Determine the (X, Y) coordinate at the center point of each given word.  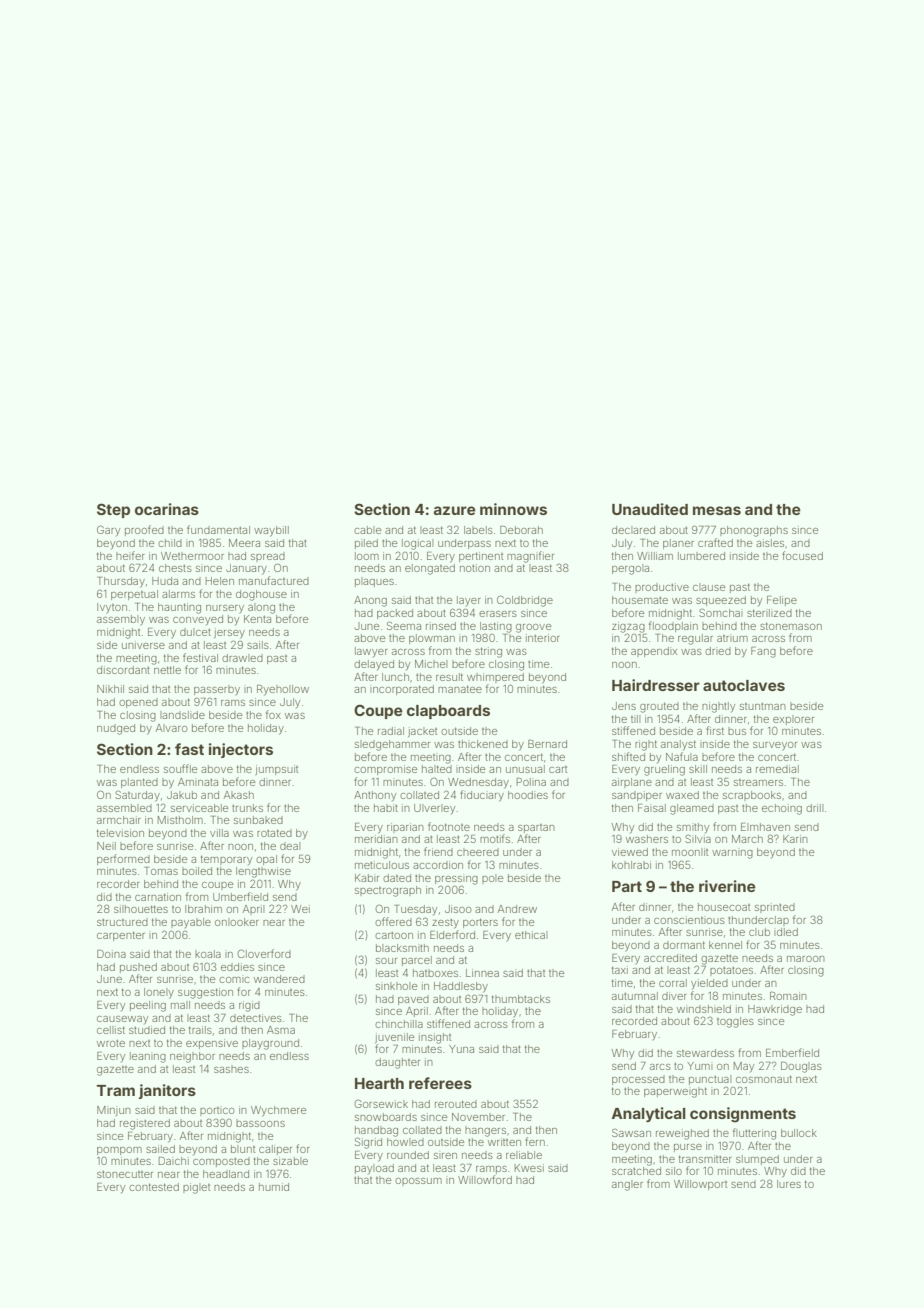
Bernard (547, 744)
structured (122, 922)
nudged (116, 729)
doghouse (261, 595)
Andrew (517, 909)
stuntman (763, 706)
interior (543, 638)
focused (802, 555)
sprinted (775, 908)
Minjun (114, 1111)
